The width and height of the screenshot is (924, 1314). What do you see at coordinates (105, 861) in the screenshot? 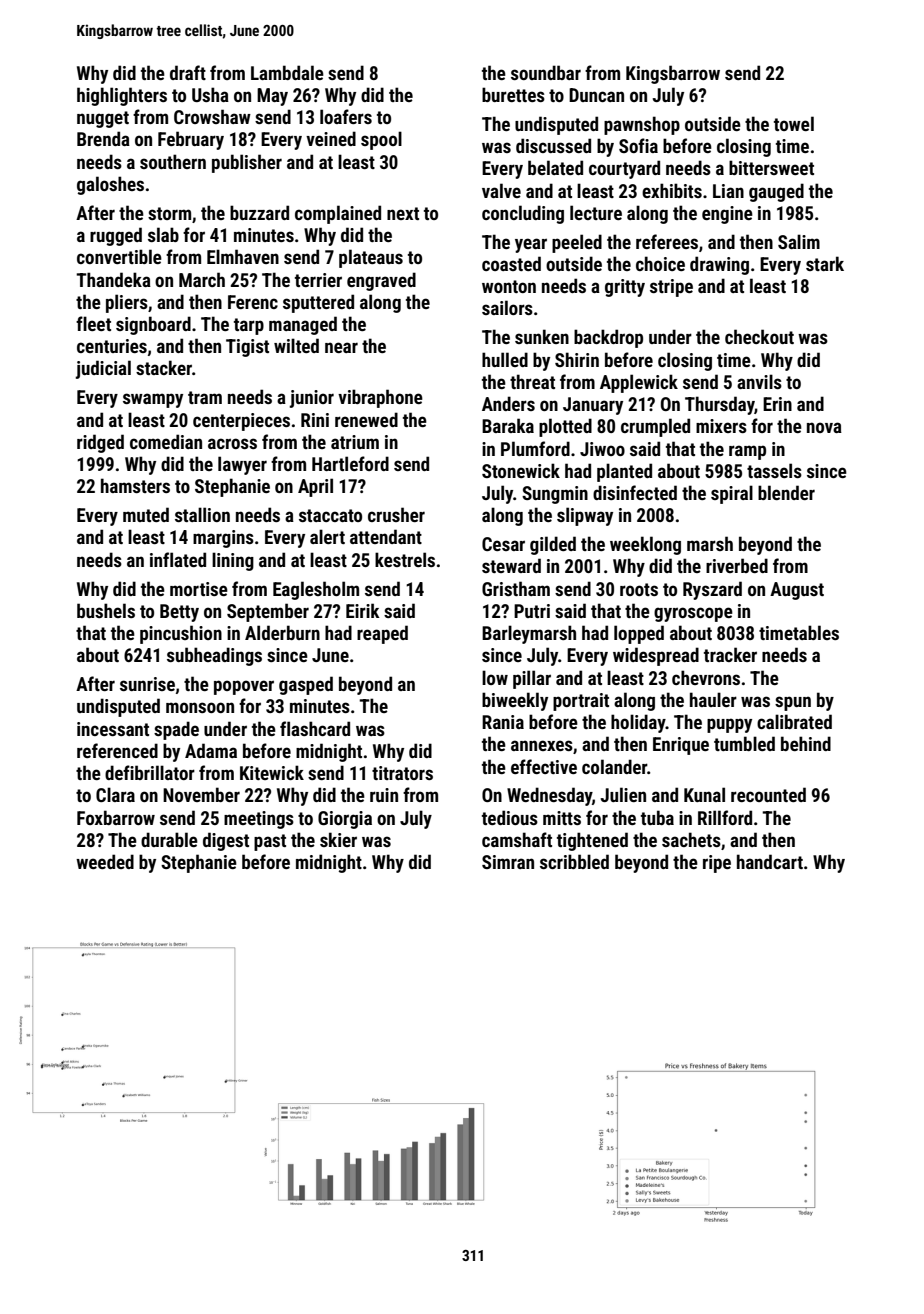
I see `weeded` at bounding box center [105, 861].
